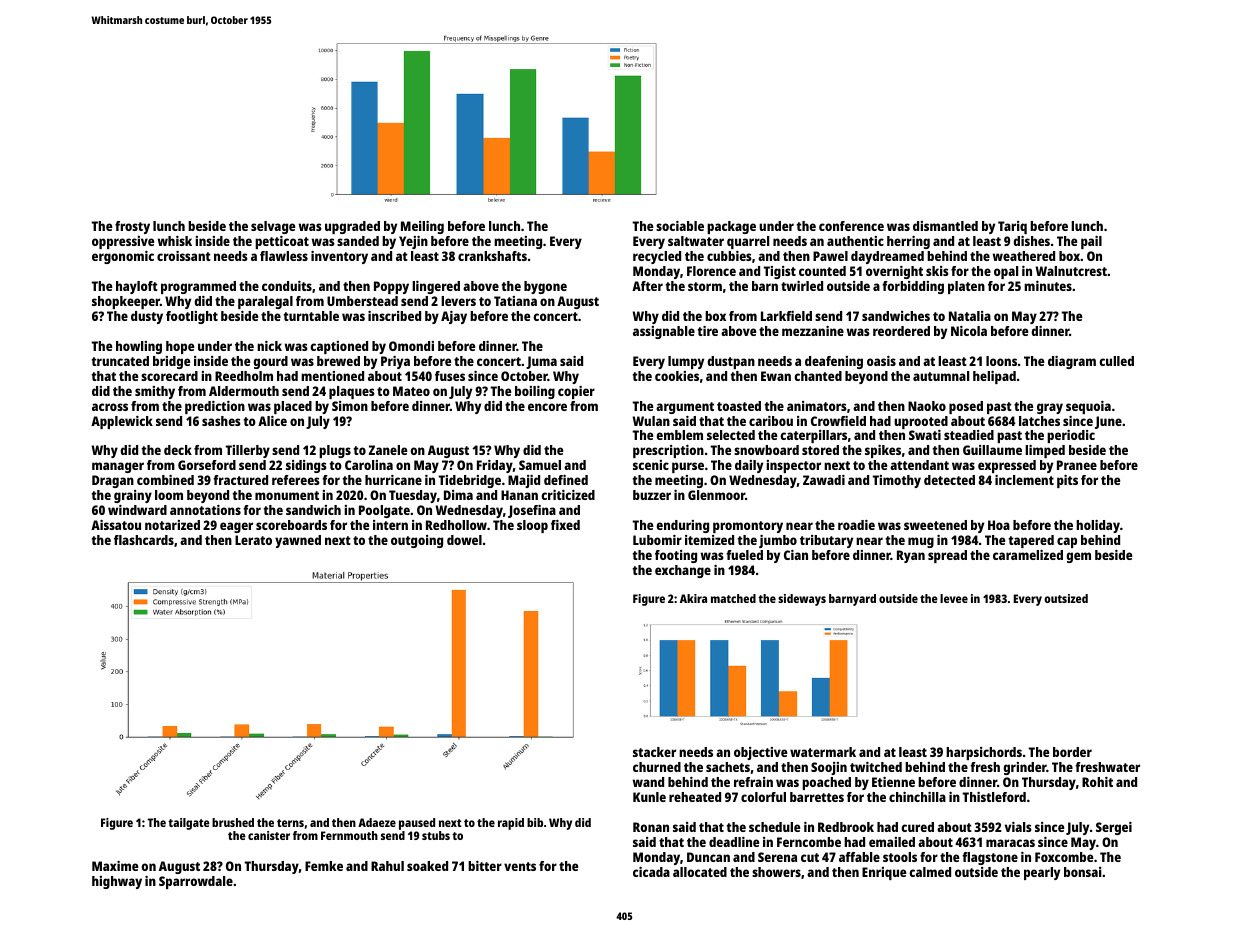 The image size is (1233, 952). Describe the element at coordinates (851, 226) in the screenshot. I see `conference` at that location.
